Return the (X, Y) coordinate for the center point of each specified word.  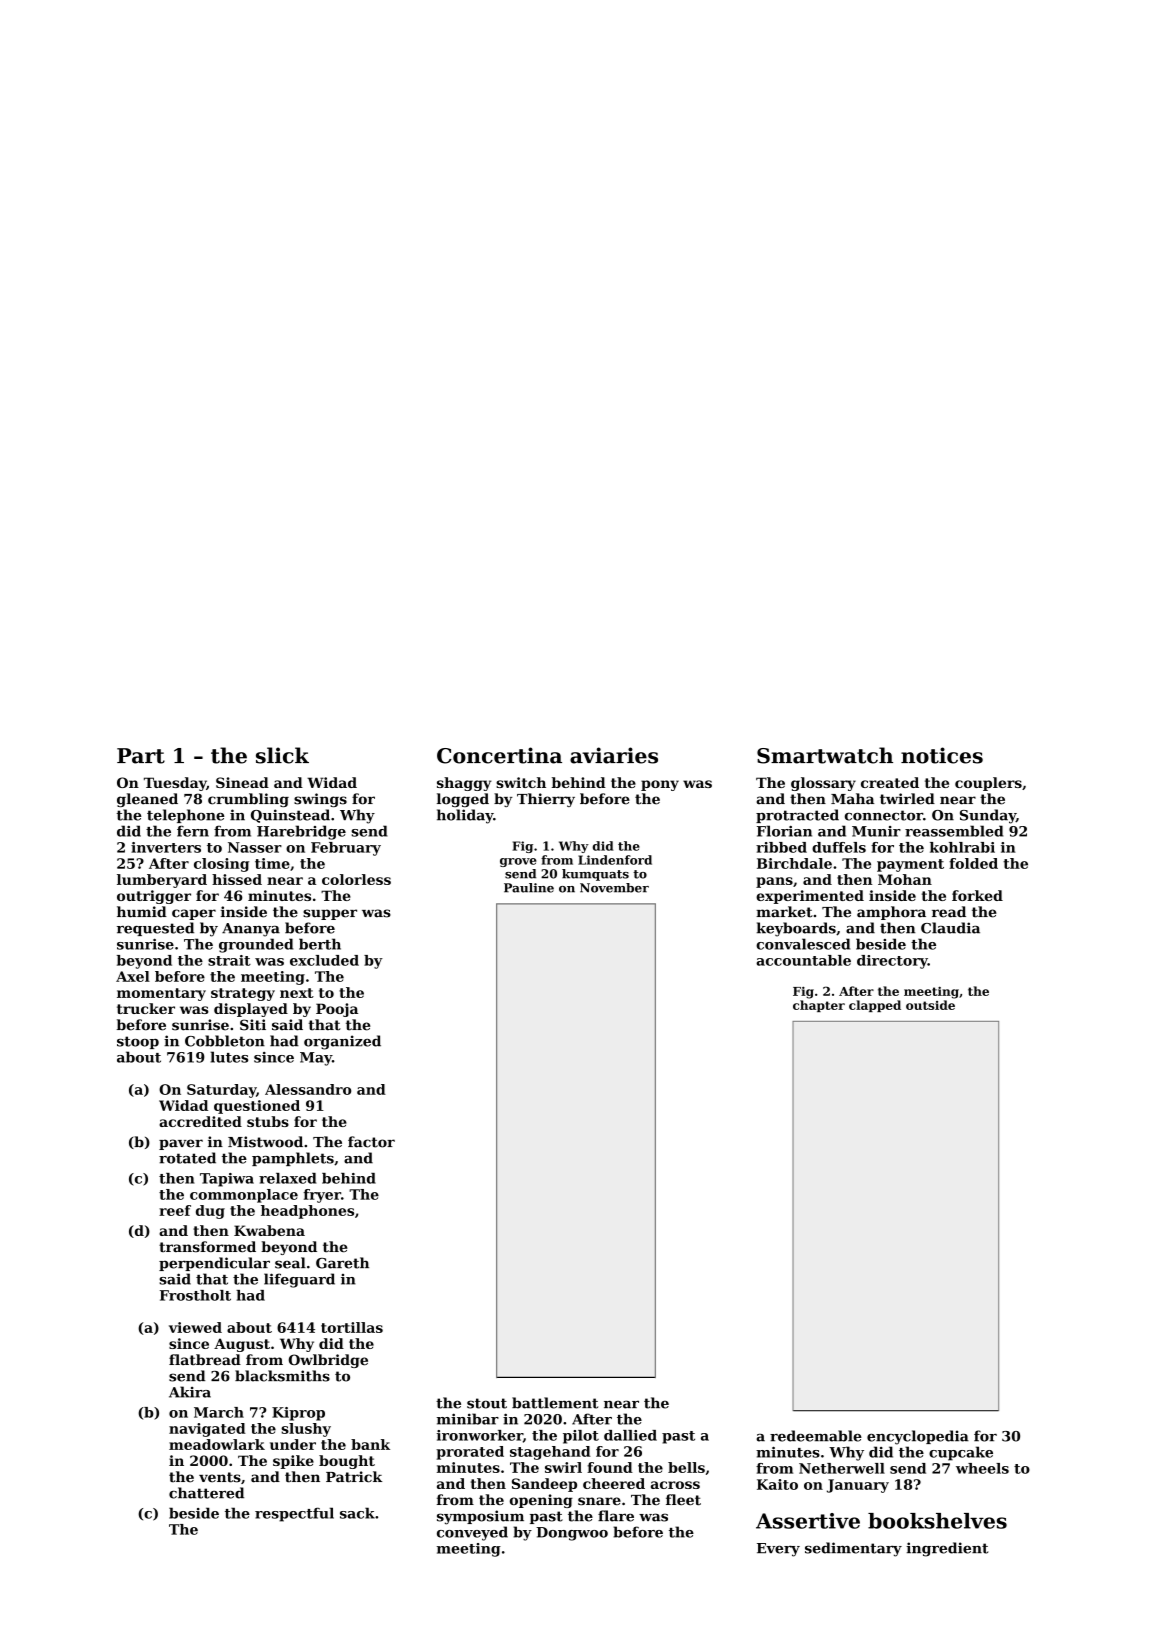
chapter (819, 1006)
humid (142, 912)
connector (884, 815)
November (614, 888)
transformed (207, 1246)
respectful (294, 1514)
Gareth (342, 1263)
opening (541, 1501)
